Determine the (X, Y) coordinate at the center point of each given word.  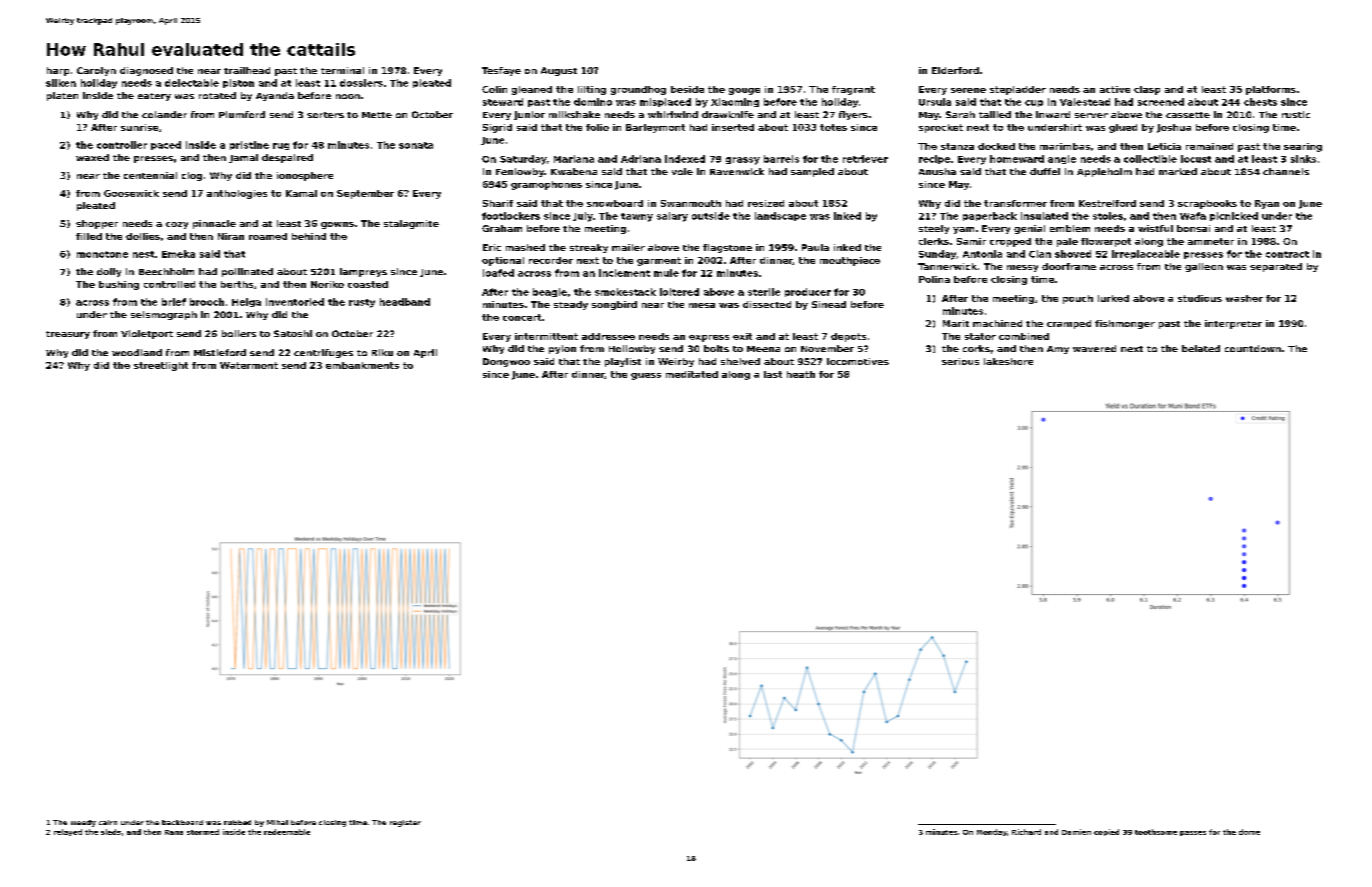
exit (742, 336)
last (773, 374)
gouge (744, 91)
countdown (1253, 348)
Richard (1026, 832)
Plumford (242, 114)
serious (960, 361)
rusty (362, 303)
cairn (108, 822)
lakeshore (1008, 361)
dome (1249, 832)
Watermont (249, 365)
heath (801, 374)
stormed (203, 832)
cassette (1188, 115)
